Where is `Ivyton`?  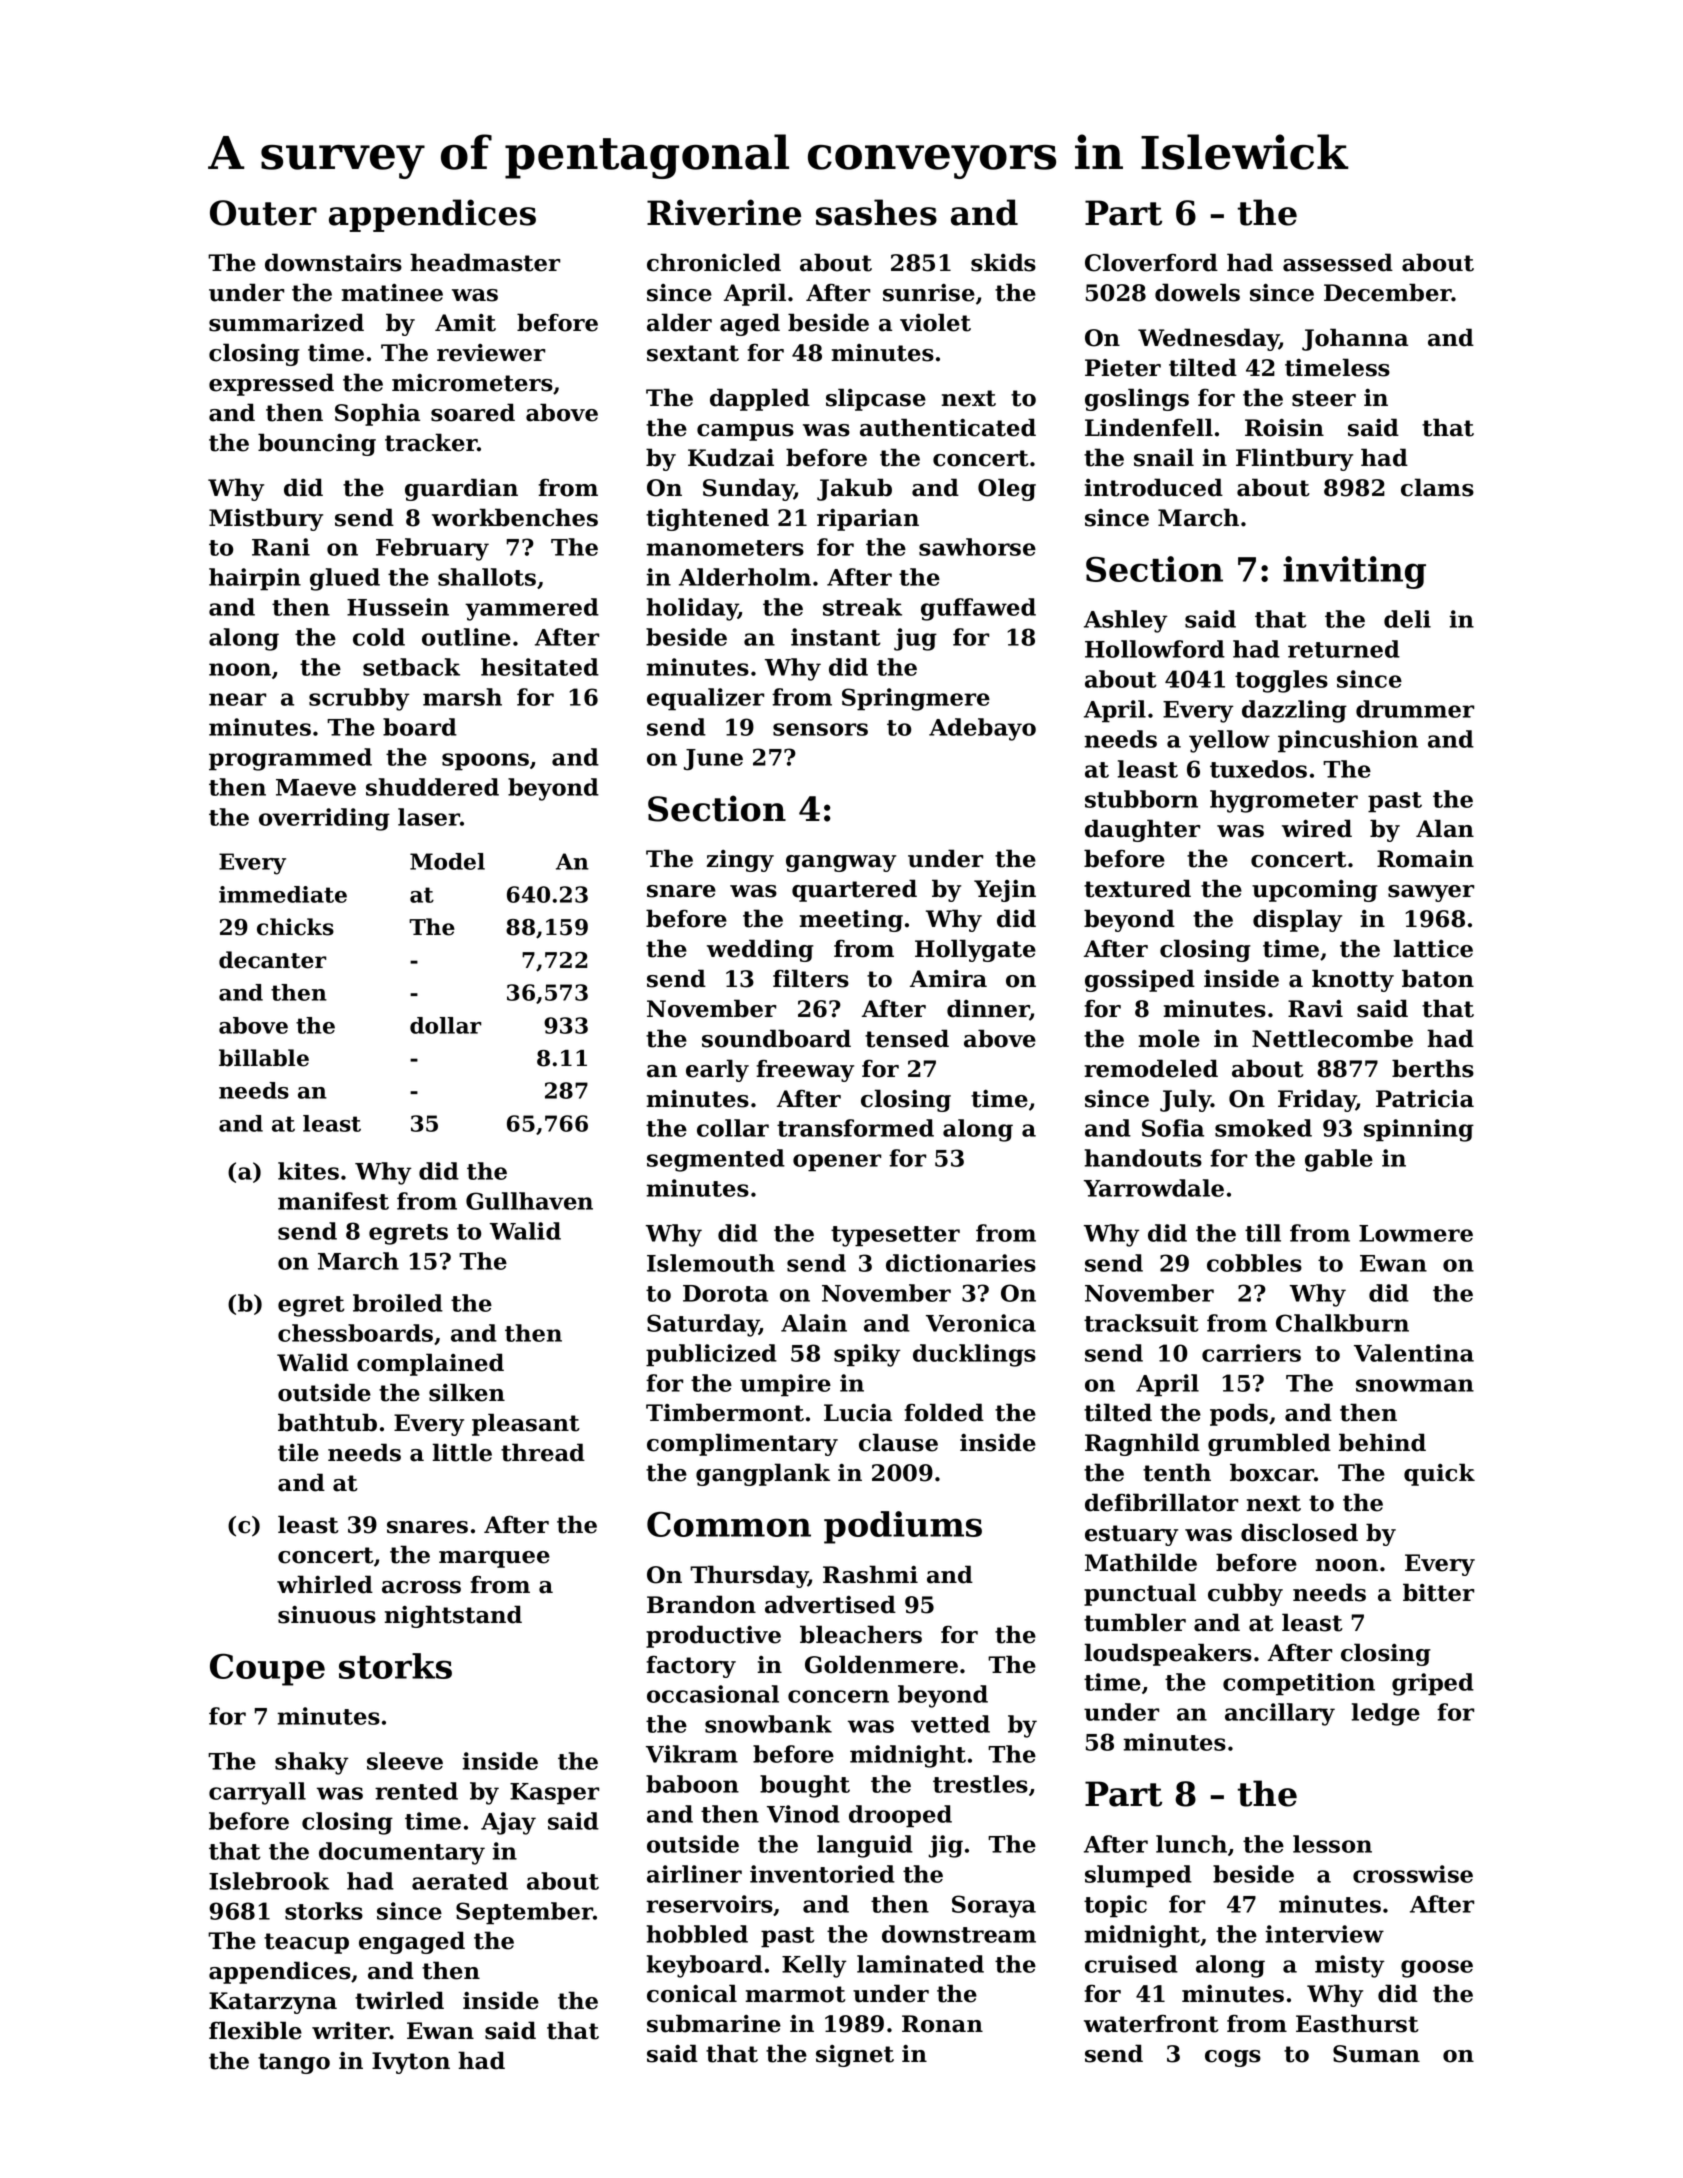 Ivyton is located at coordinates (411, 2063).
